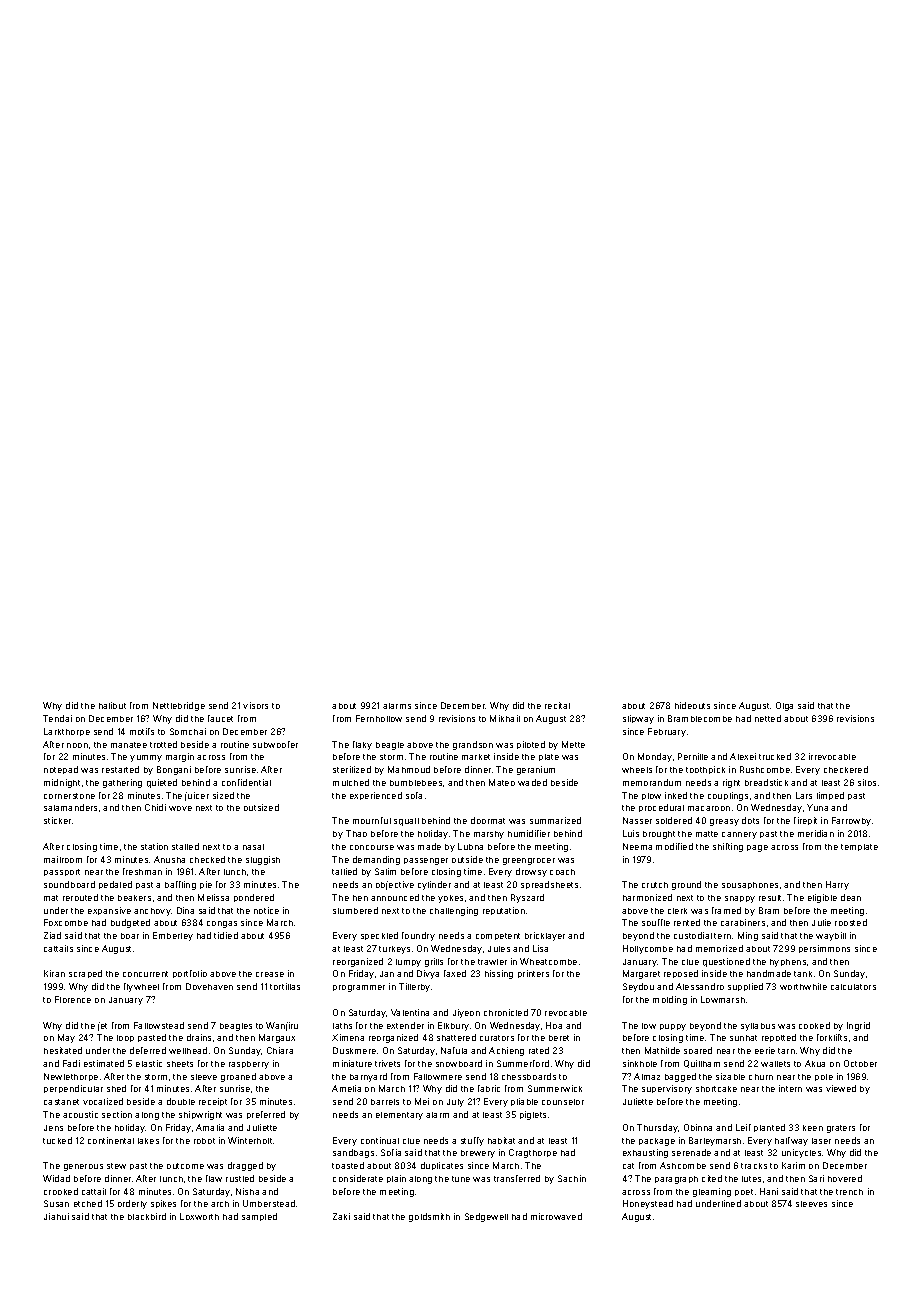 The height and width of the document is (1308, 924). What do you see at coordinates (563, 1102) in the document?
I see `counselor` at bounding box center [563, 1102].
